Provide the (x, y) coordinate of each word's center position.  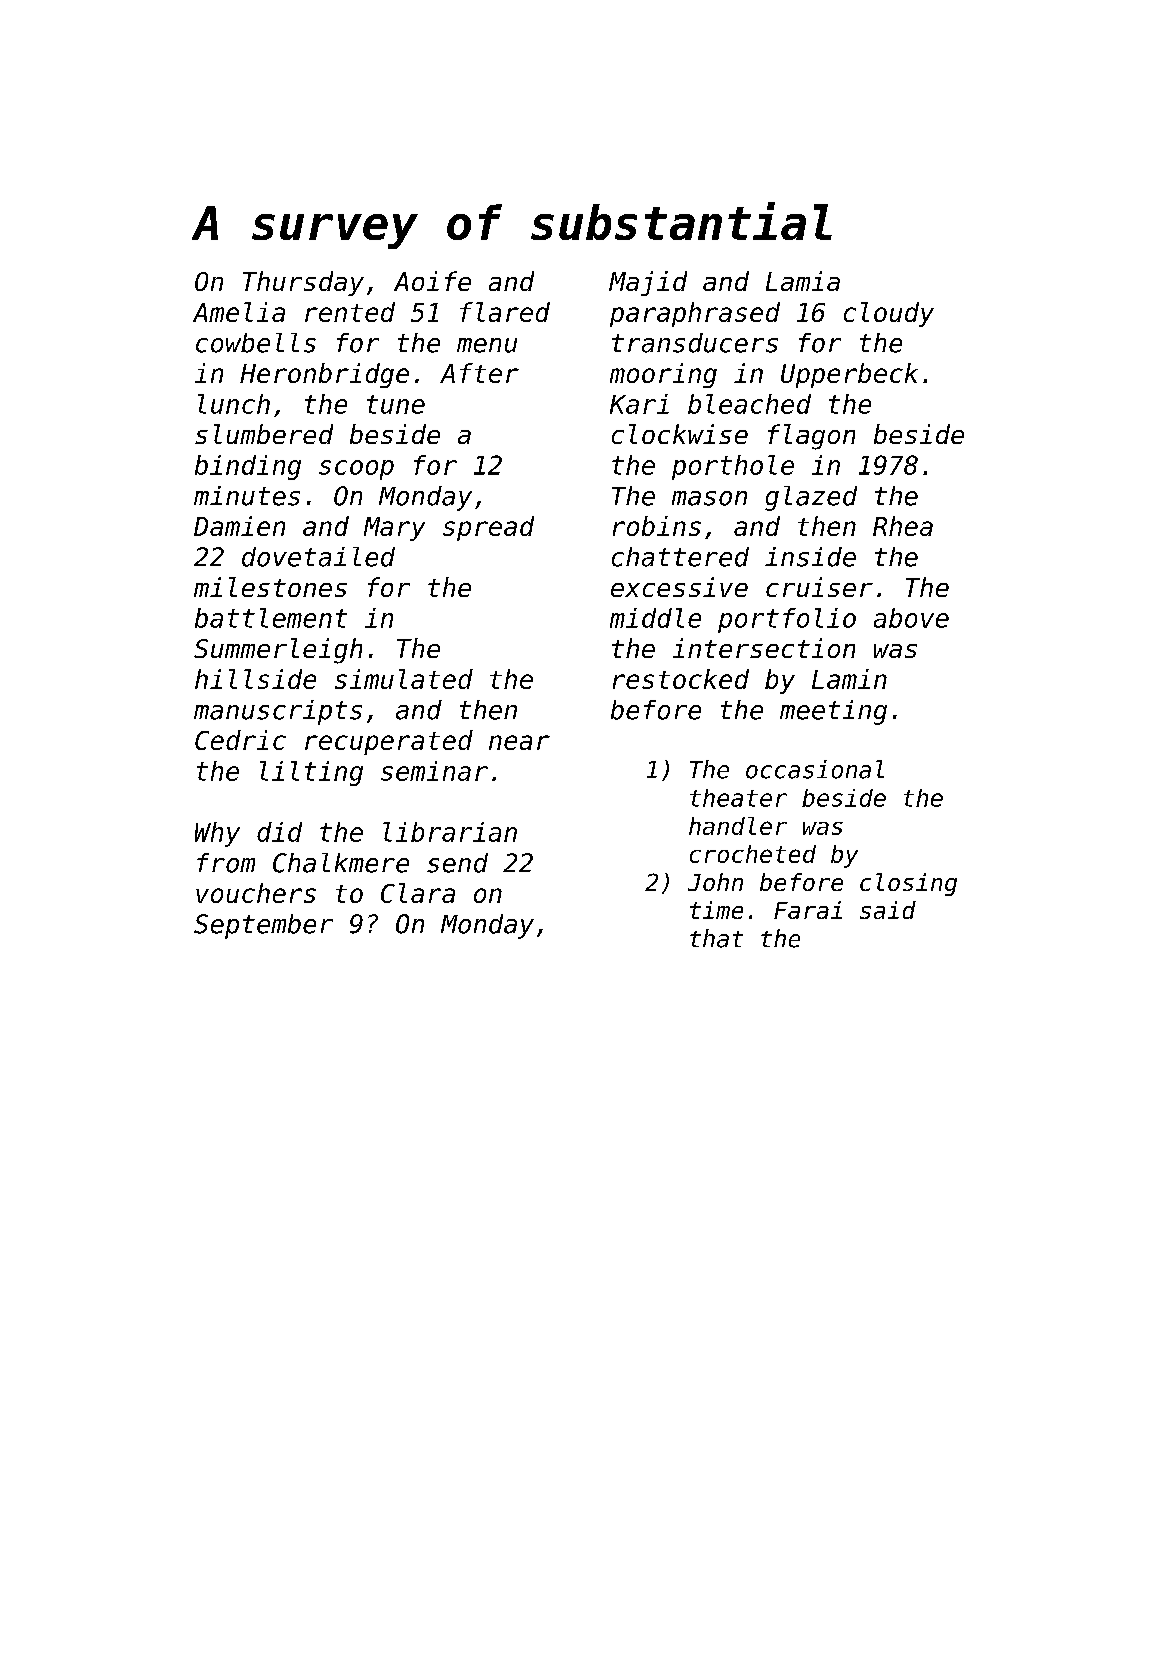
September (263, 926)
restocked (681, 679)
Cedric (240, 740)
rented (350, 312)
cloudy (889, 314)
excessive (679, 587)
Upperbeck (849, 375)
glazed (811, 498)
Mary (394, 529)
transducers (695, 343)
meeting (833, 712)
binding (248, 467)
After (479, 373)
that (716, 938)
